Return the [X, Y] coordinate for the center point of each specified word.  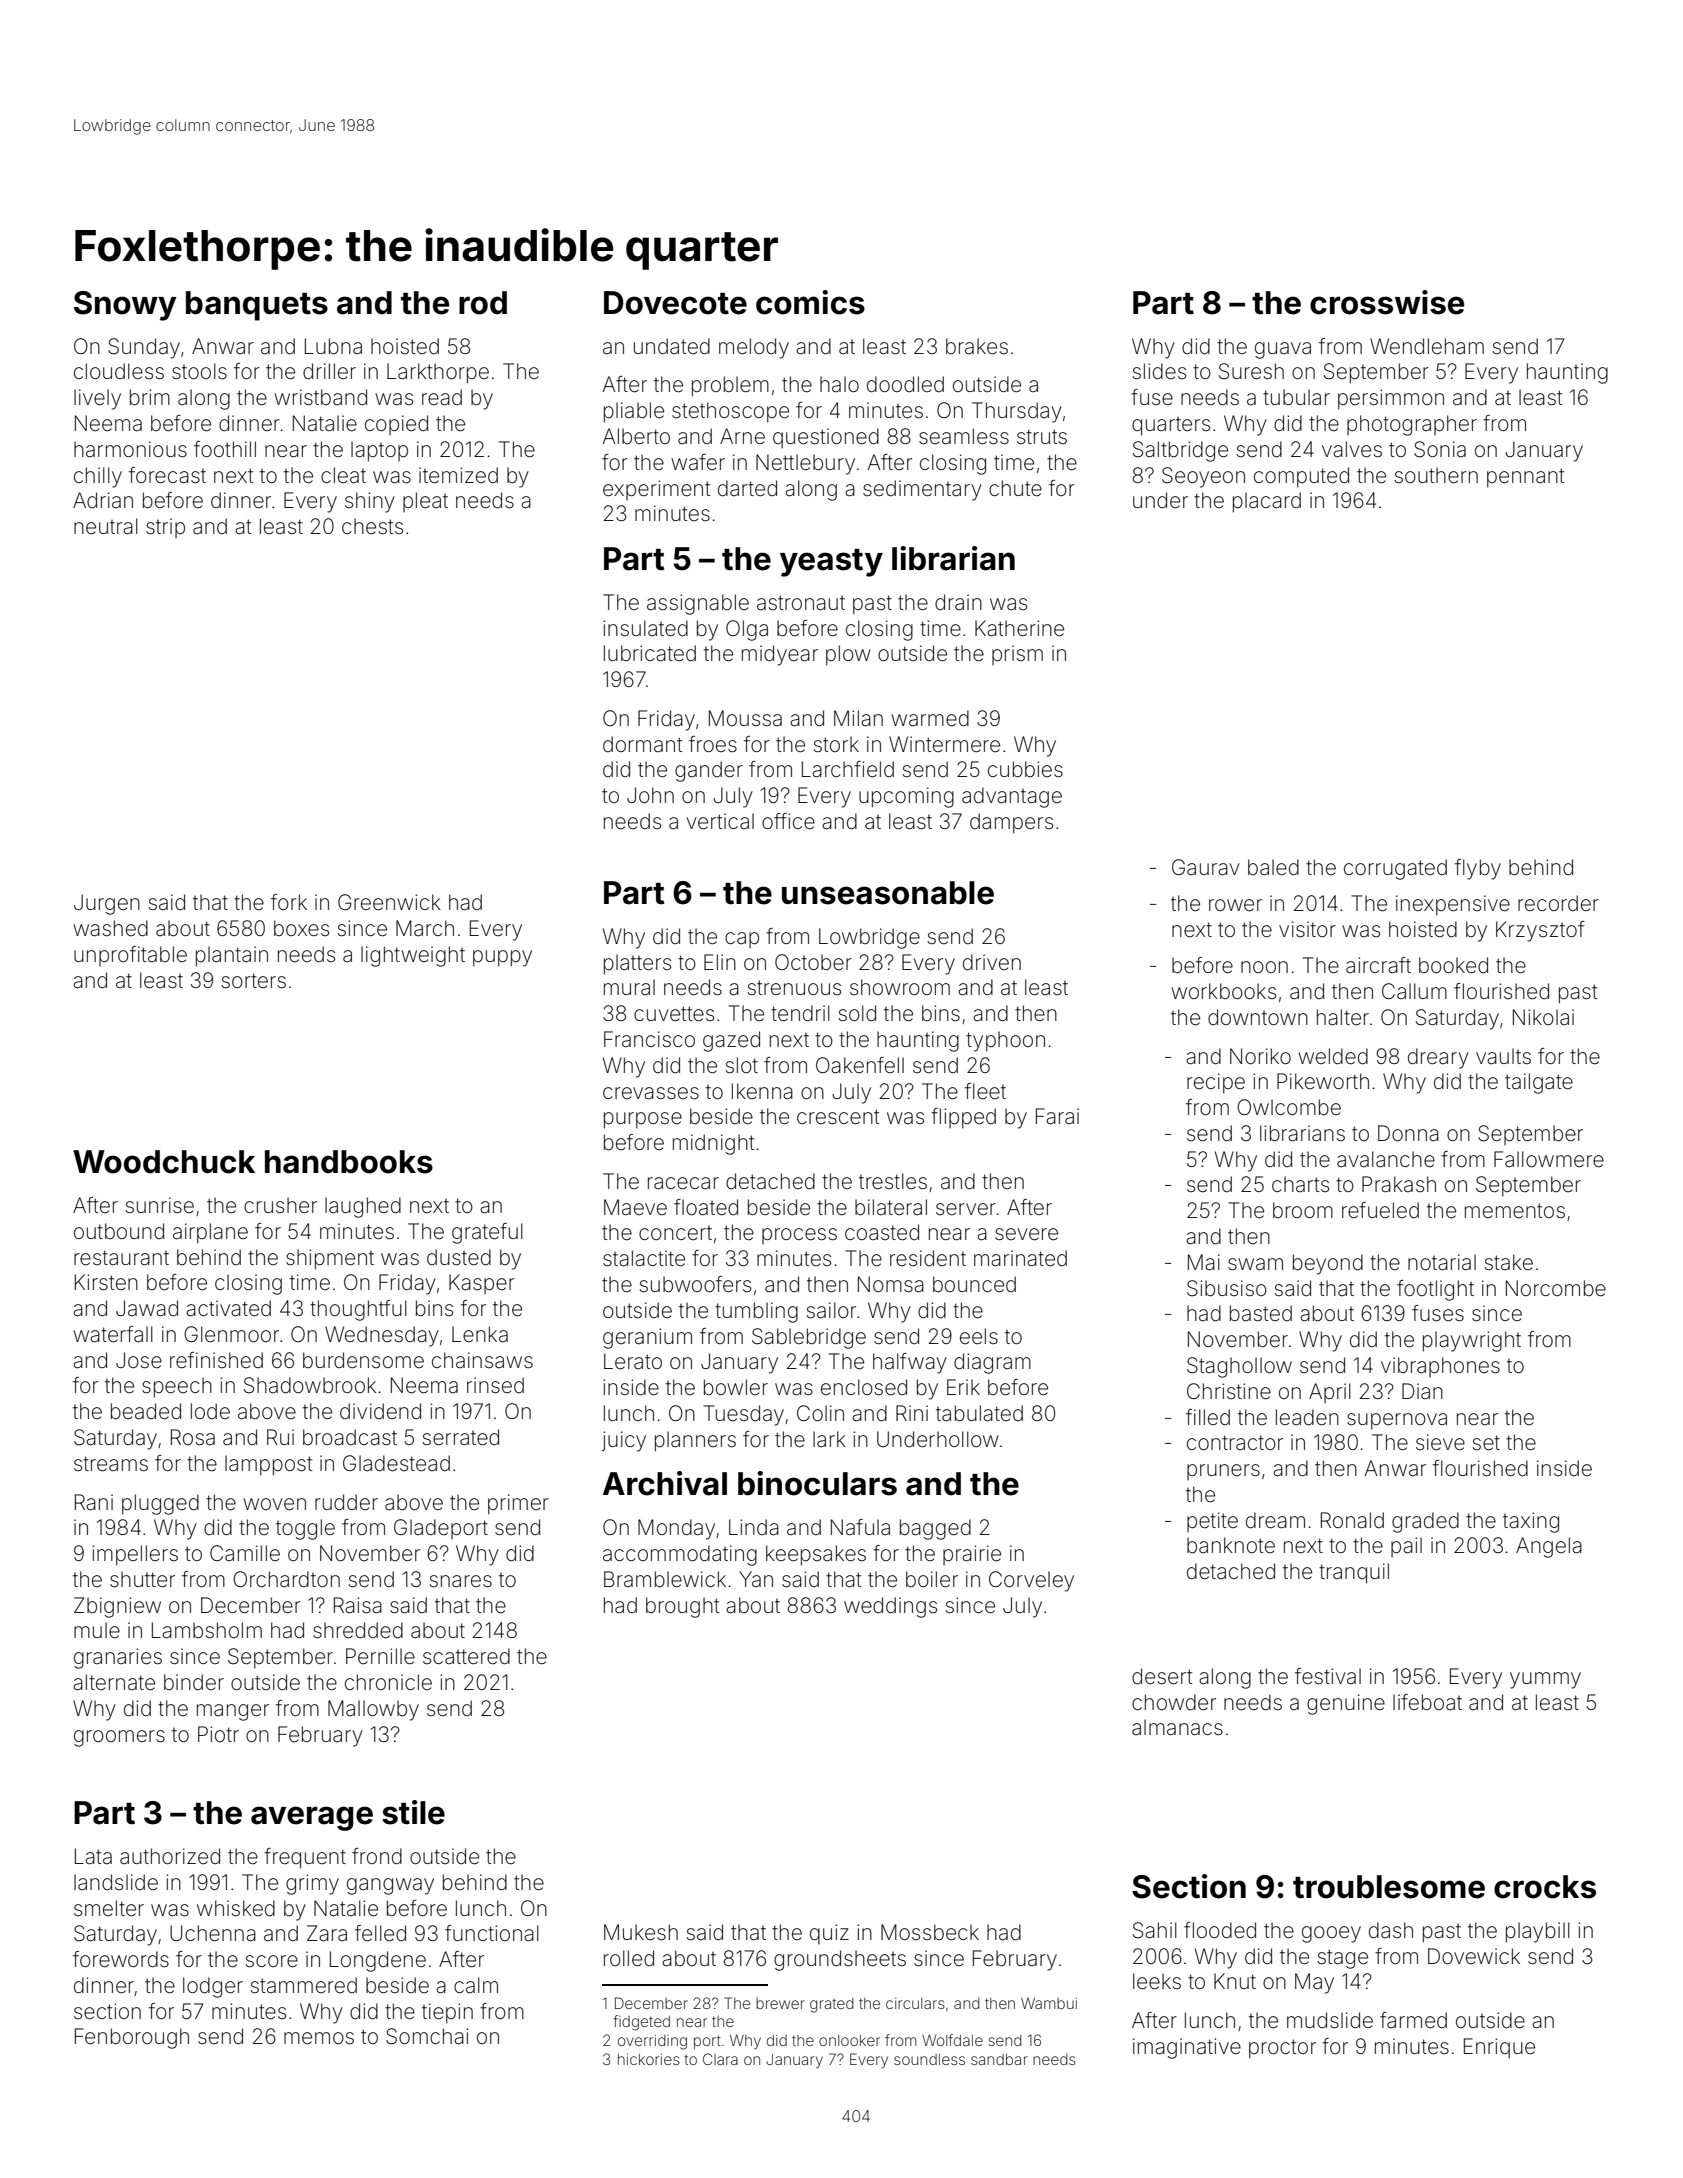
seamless [964, 436]
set [1486, 1442]
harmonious [130, 449]
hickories [649, 2059]
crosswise [1387, 302]
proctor [1282, 2049]
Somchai [427, 2036]
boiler [932, 1579]
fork [289, 902]
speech [177, 1387]
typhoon [1005, 1041]
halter [1343, 1017]
